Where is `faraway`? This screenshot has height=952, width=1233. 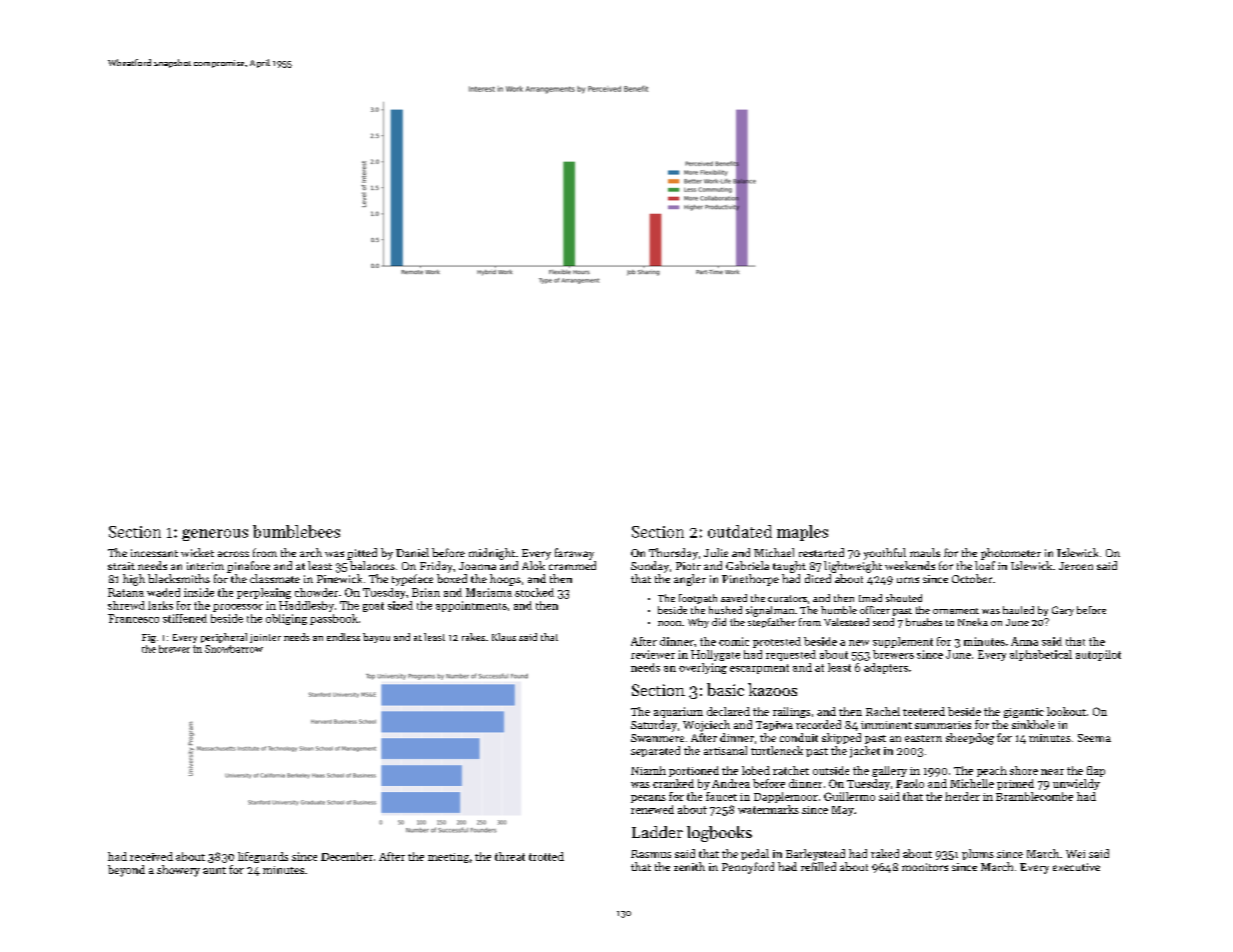 faraway is located at coordinates (574, 554).
